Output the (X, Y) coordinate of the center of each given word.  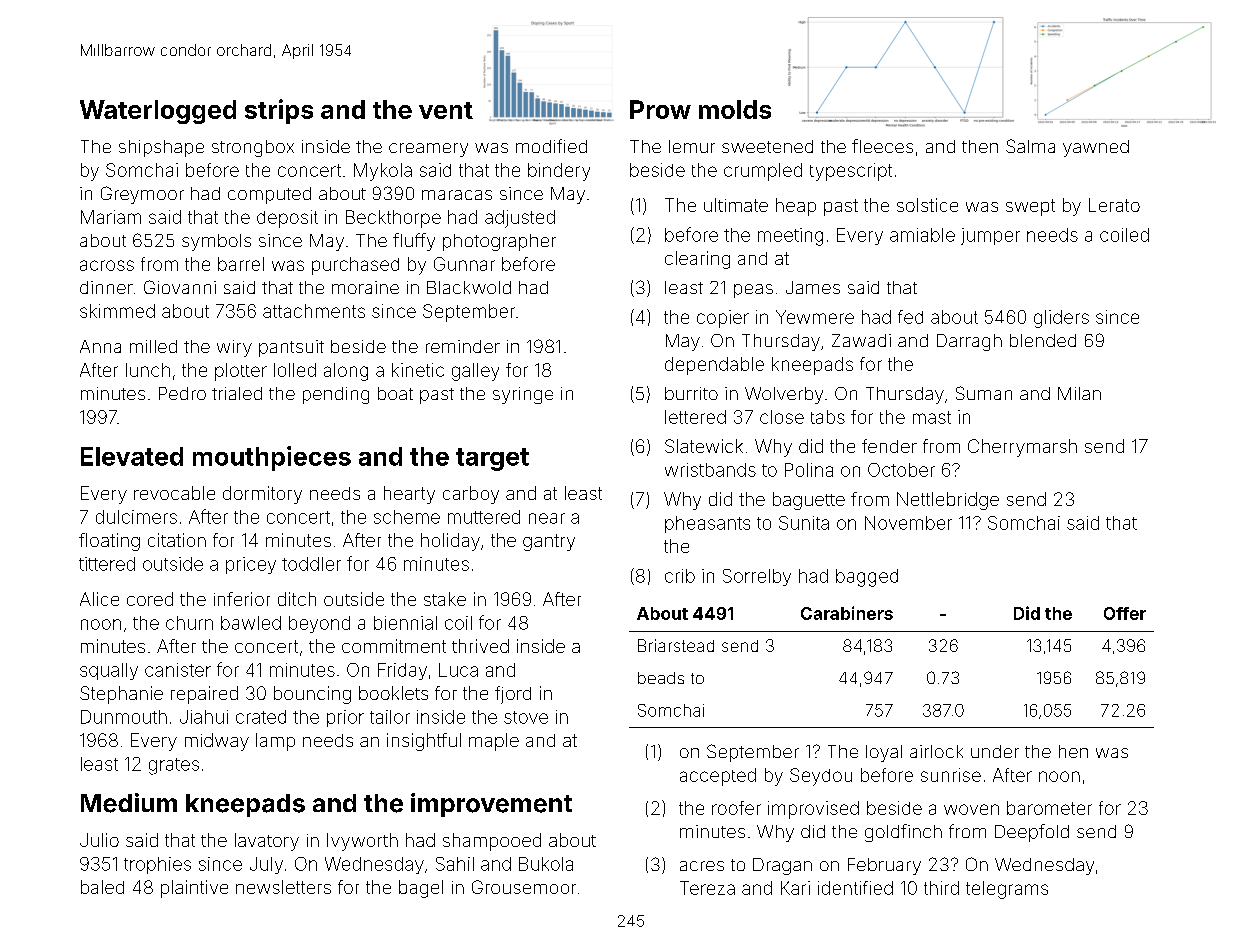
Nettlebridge (948, 501)
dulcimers (136, 517)
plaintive (194, 889)
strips (279, 111)
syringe (523, 395)
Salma (1030, 146)
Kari (795, 888)
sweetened (767, 146)
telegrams (1007, 890)
